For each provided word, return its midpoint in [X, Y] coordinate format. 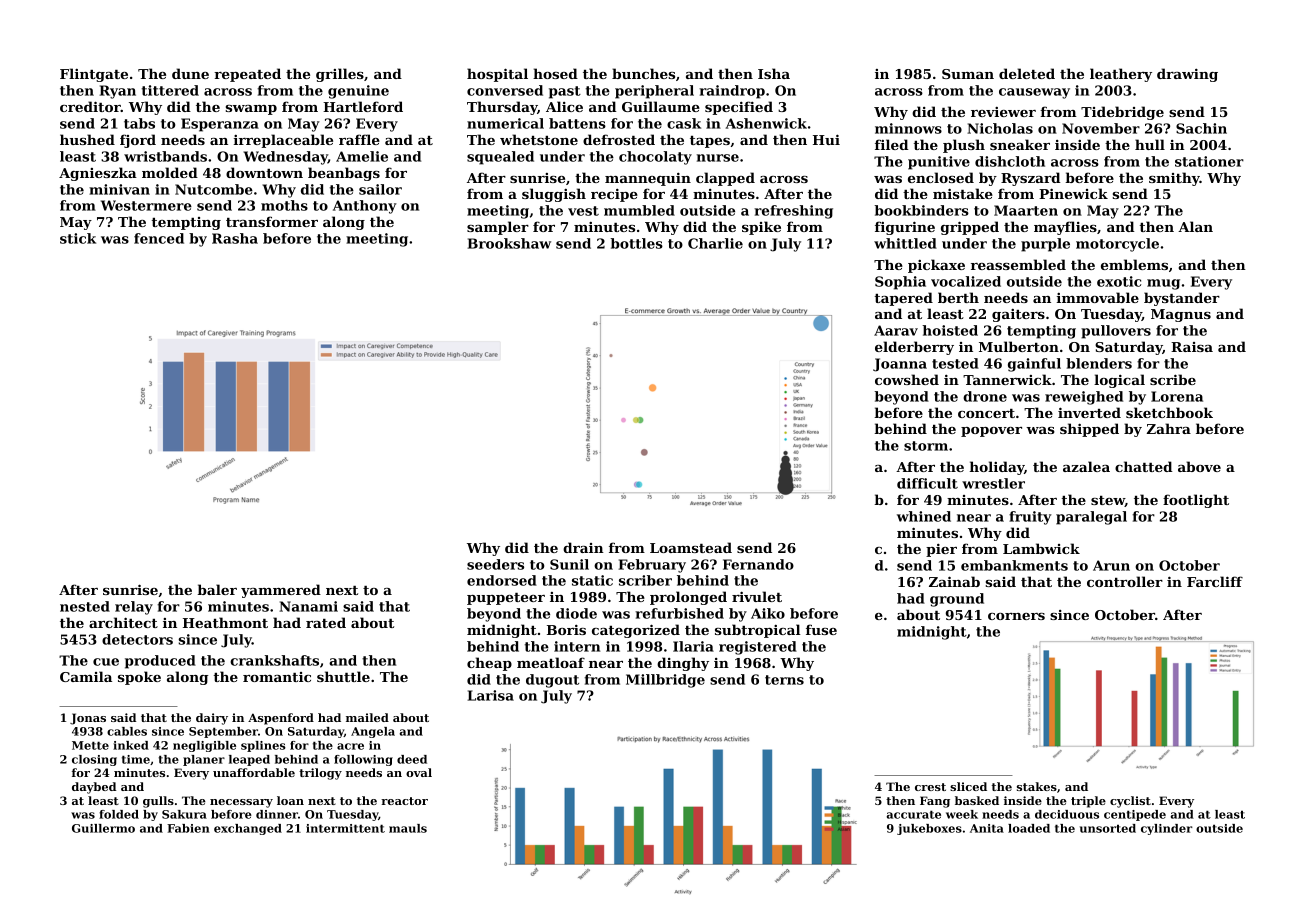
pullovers [1116, 332]
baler [217, 589]
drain [583, 547]
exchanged [248, 829]
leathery [1121, 75]
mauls [408, 828]
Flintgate [94, 75]
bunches [643, 73]
